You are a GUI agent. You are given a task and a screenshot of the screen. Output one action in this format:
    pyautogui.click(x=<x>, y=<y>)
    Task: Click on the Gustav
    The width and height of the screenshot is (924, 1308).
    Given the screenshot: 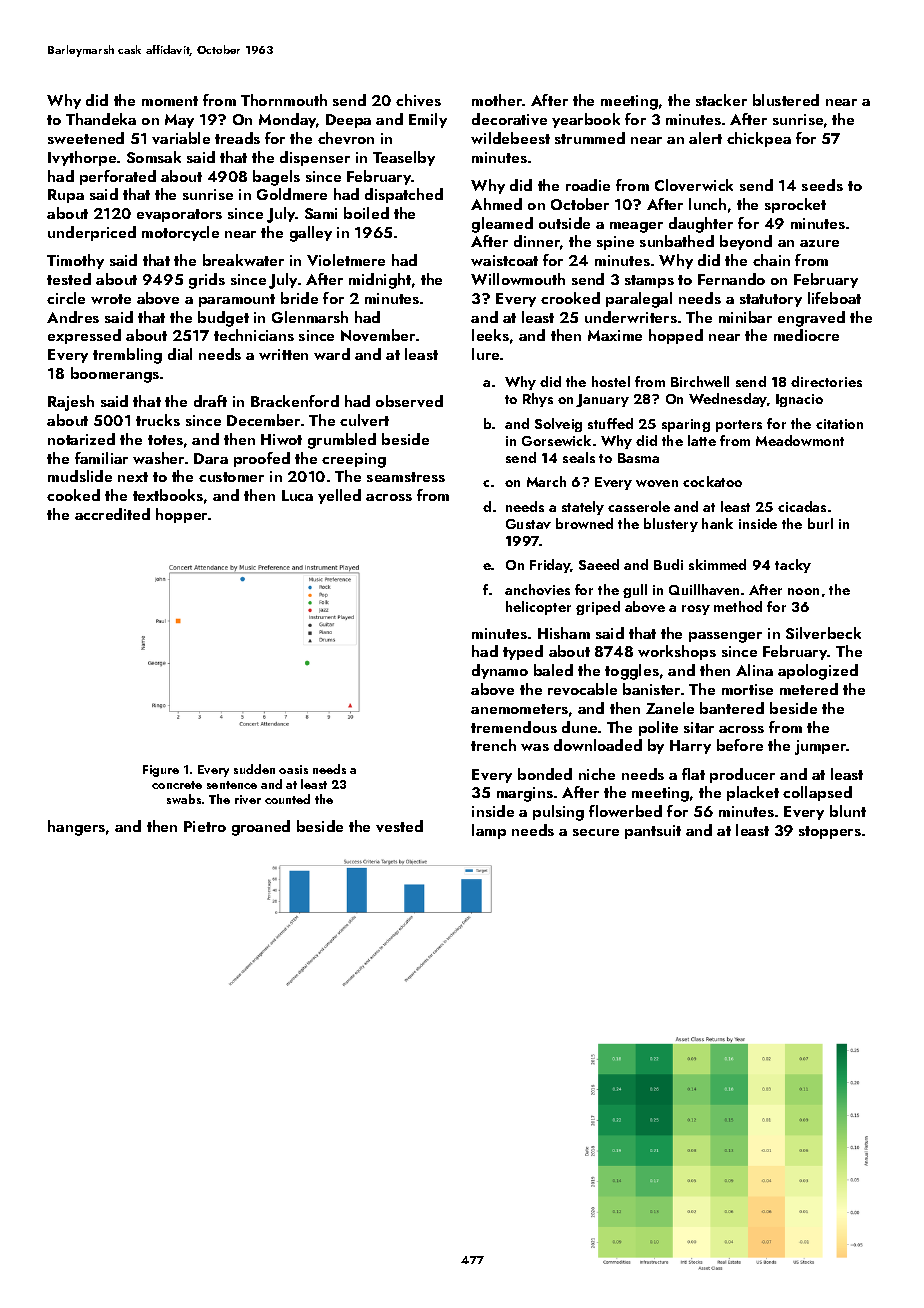 What is the action you would take?
    pyautogui.click(x=528, y=524)
